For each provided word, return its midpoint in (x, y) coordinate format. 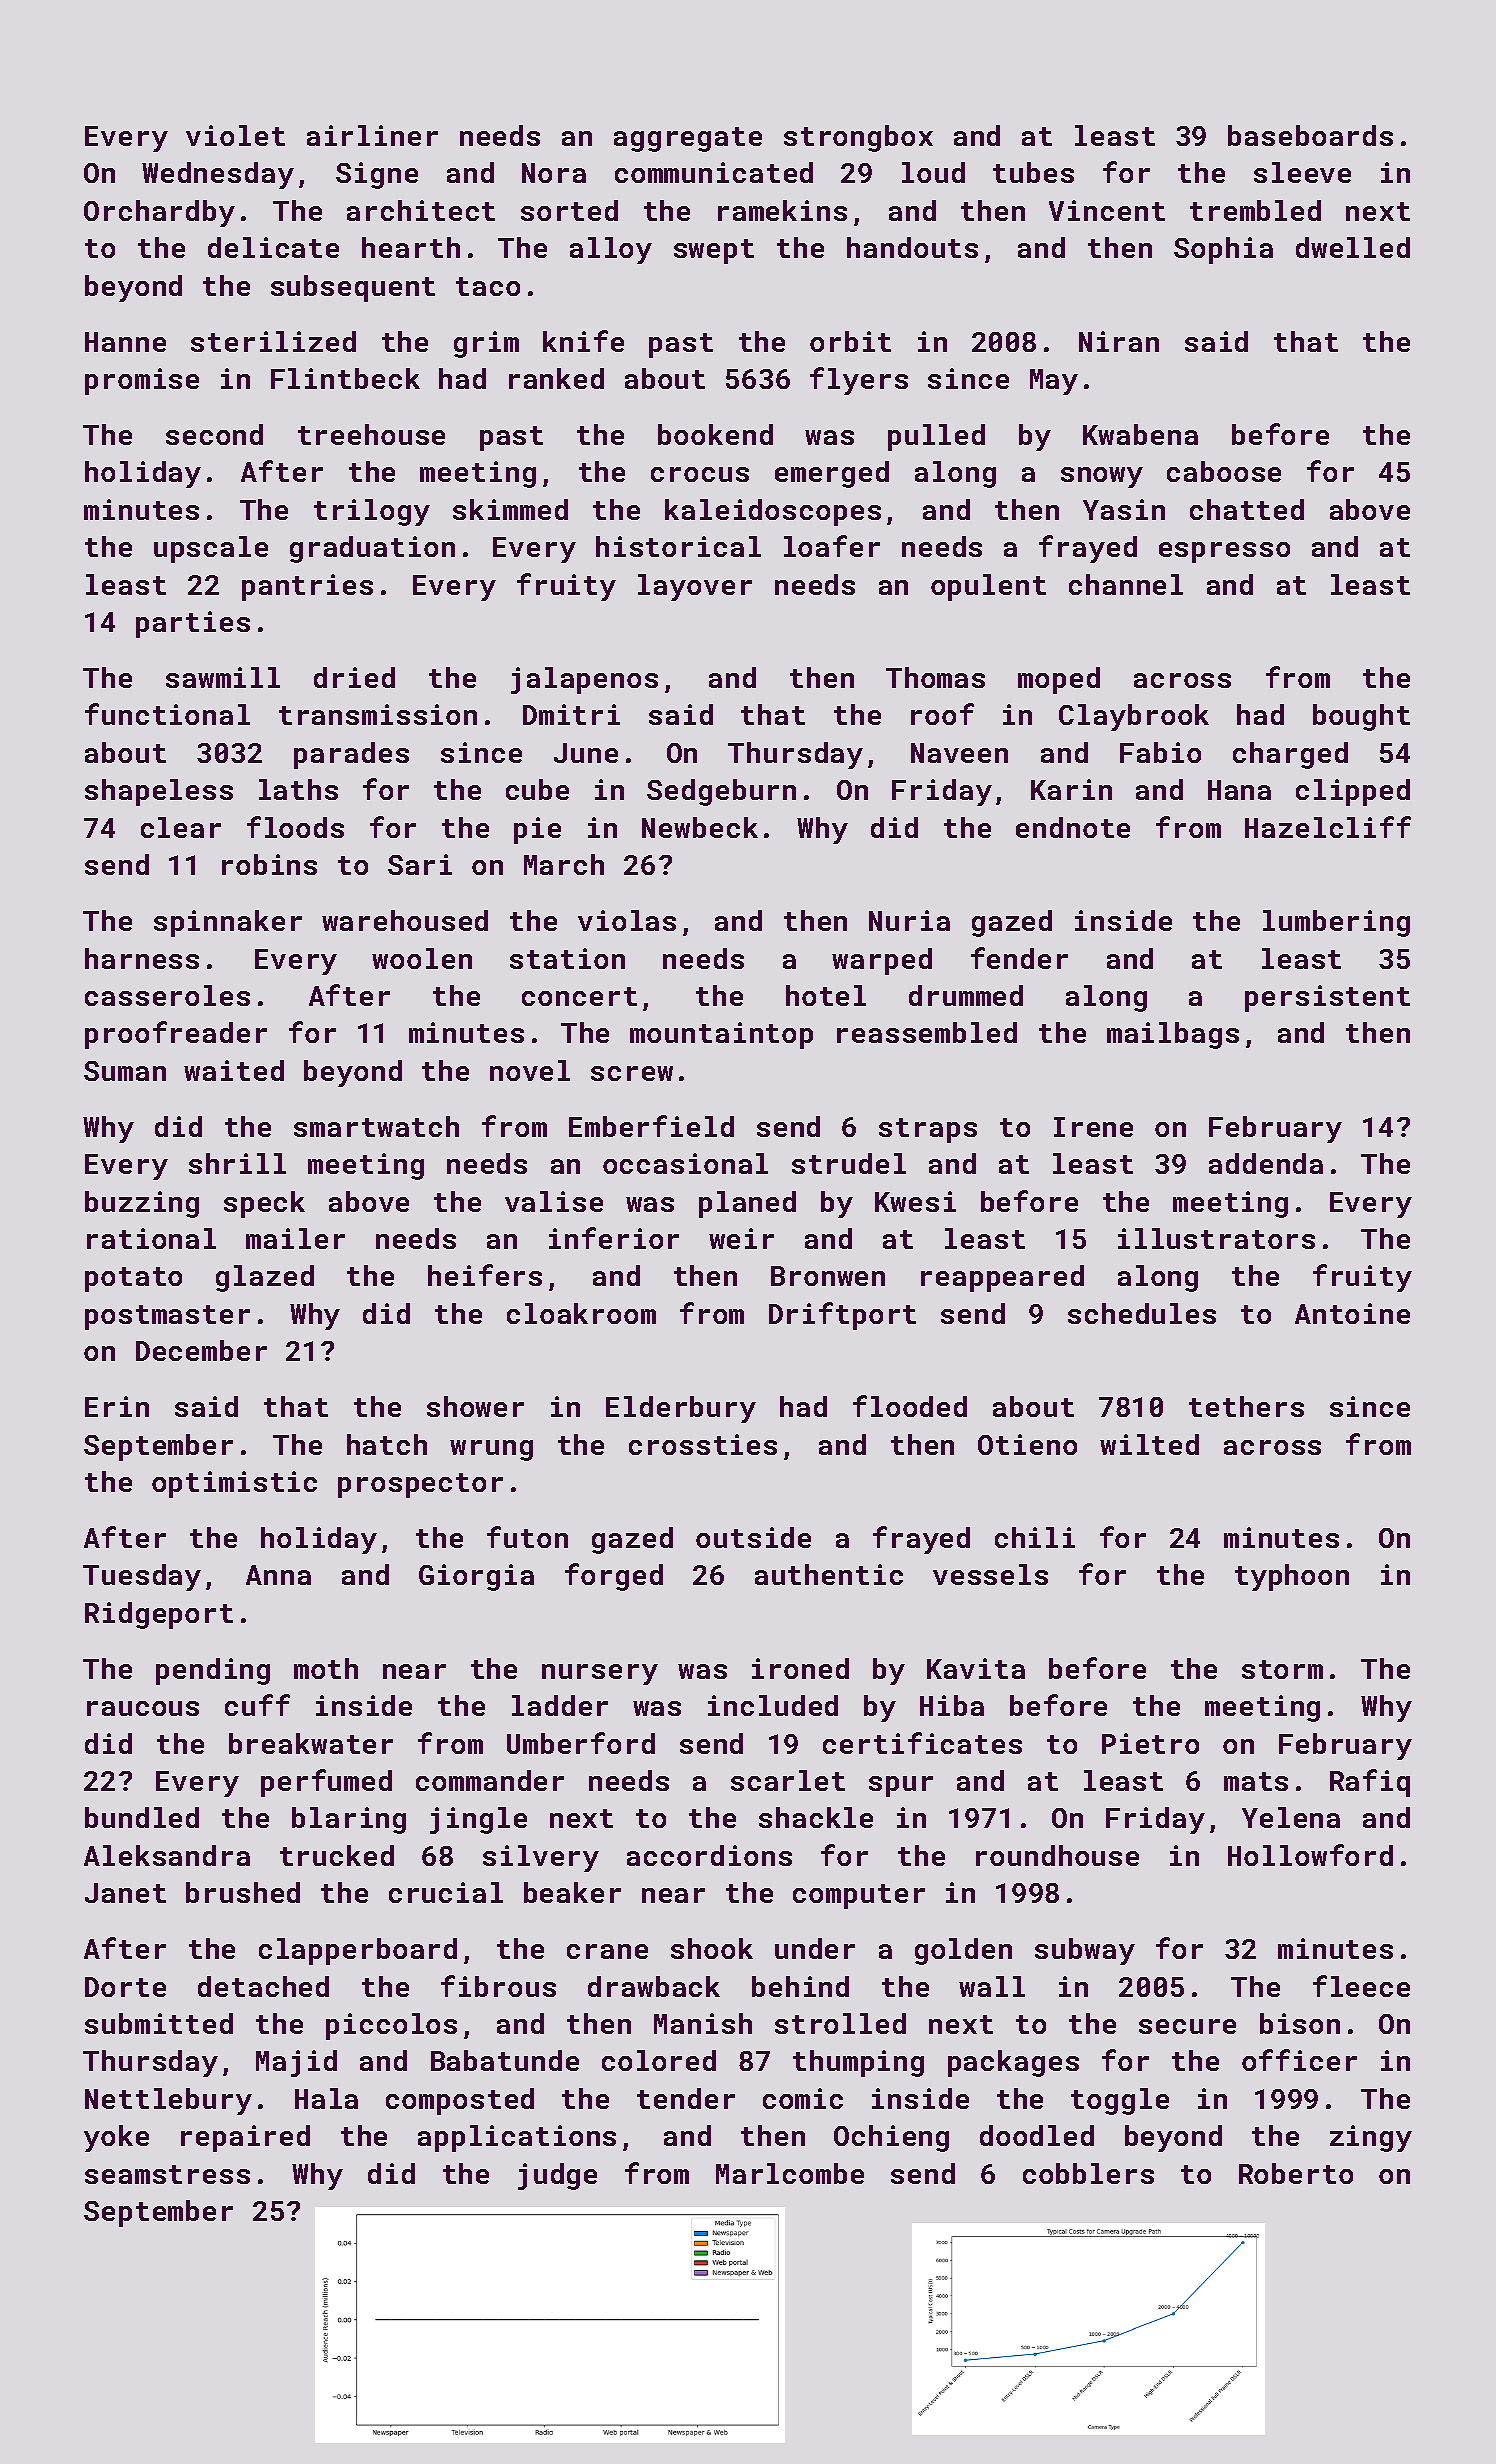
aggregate (688, 139)
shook (712, 1948)
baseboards (1310, 135)
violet (235, 135)
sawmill (223, 677)
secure (1187, 2026)
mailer (295, 1238)
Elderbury (681, 1409)
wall (992, 1986)
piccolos (391, 2026)
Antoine (1352, 1313)
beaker (572, 1892)
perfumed (326, 1783)
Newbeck (700, 827)
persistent (1327, 998)
